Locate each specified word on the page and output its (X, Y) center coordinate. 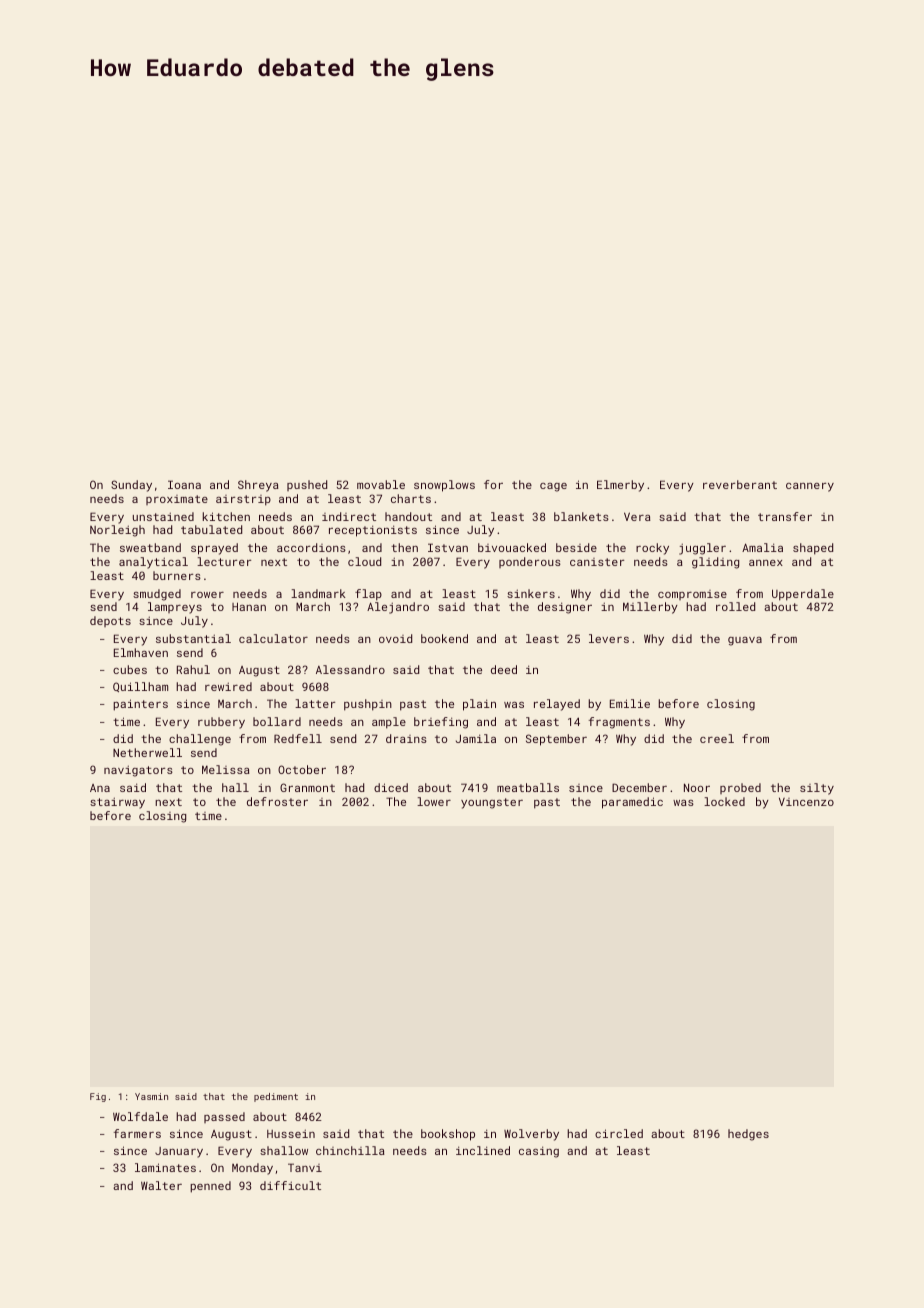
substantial (193, 638)
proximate (177, 500)
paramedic (632, 803)
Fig (98, 1097)
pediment (276, 1097)
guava (745, 641)
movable (381, 484)
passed (224, 1117)
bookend (444, 638)
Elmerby (620, 486)
